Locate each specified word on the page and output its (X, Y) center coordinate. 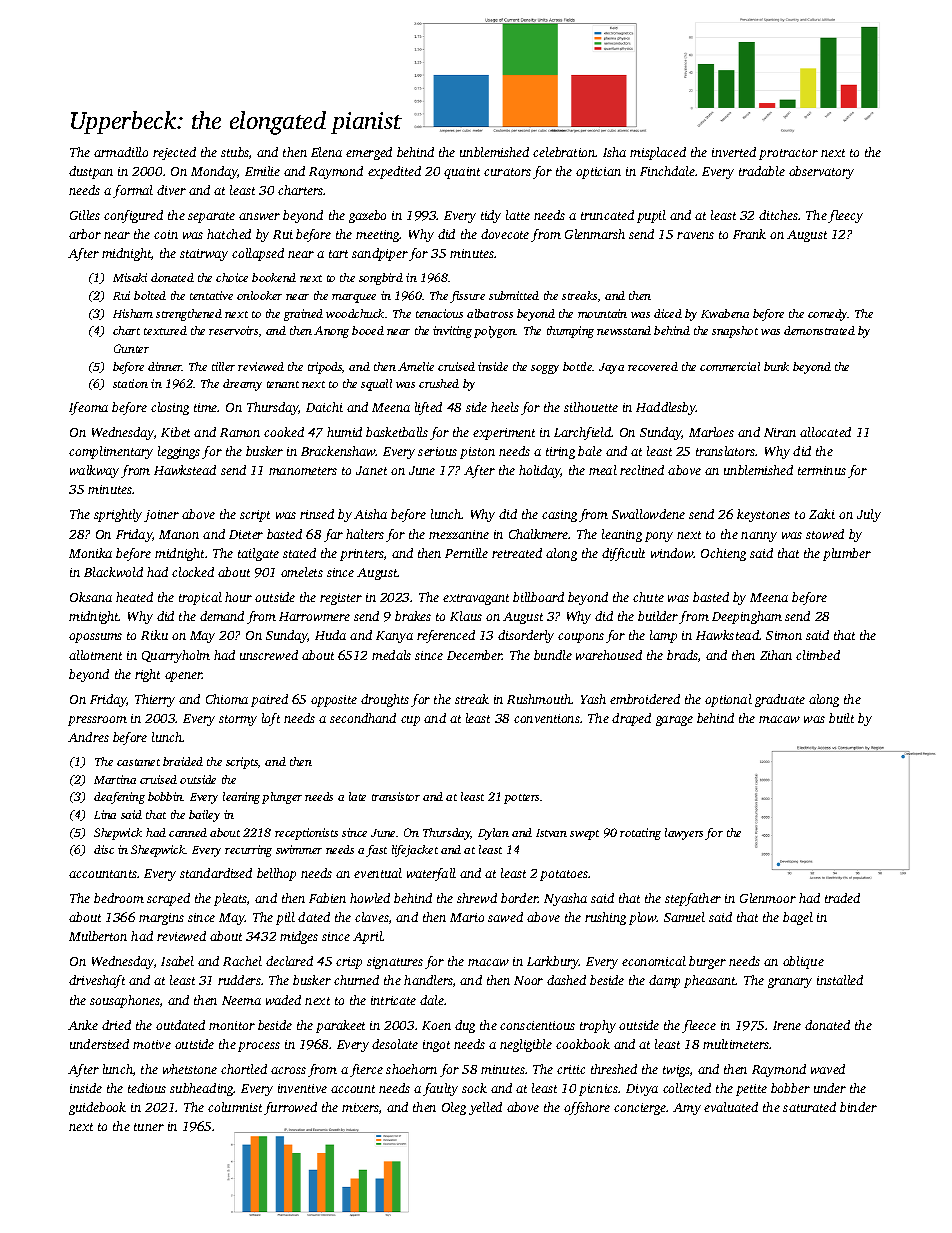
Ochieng (723, 554)
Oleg (454, 1108)
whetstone (190, 1069)
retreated (517, 553)
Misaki (130, 277)
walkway (94, 471)
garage (674, 721)
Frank (749, 234)
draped (631, 719)
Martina (115, 779)
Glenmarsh (595, 234)
